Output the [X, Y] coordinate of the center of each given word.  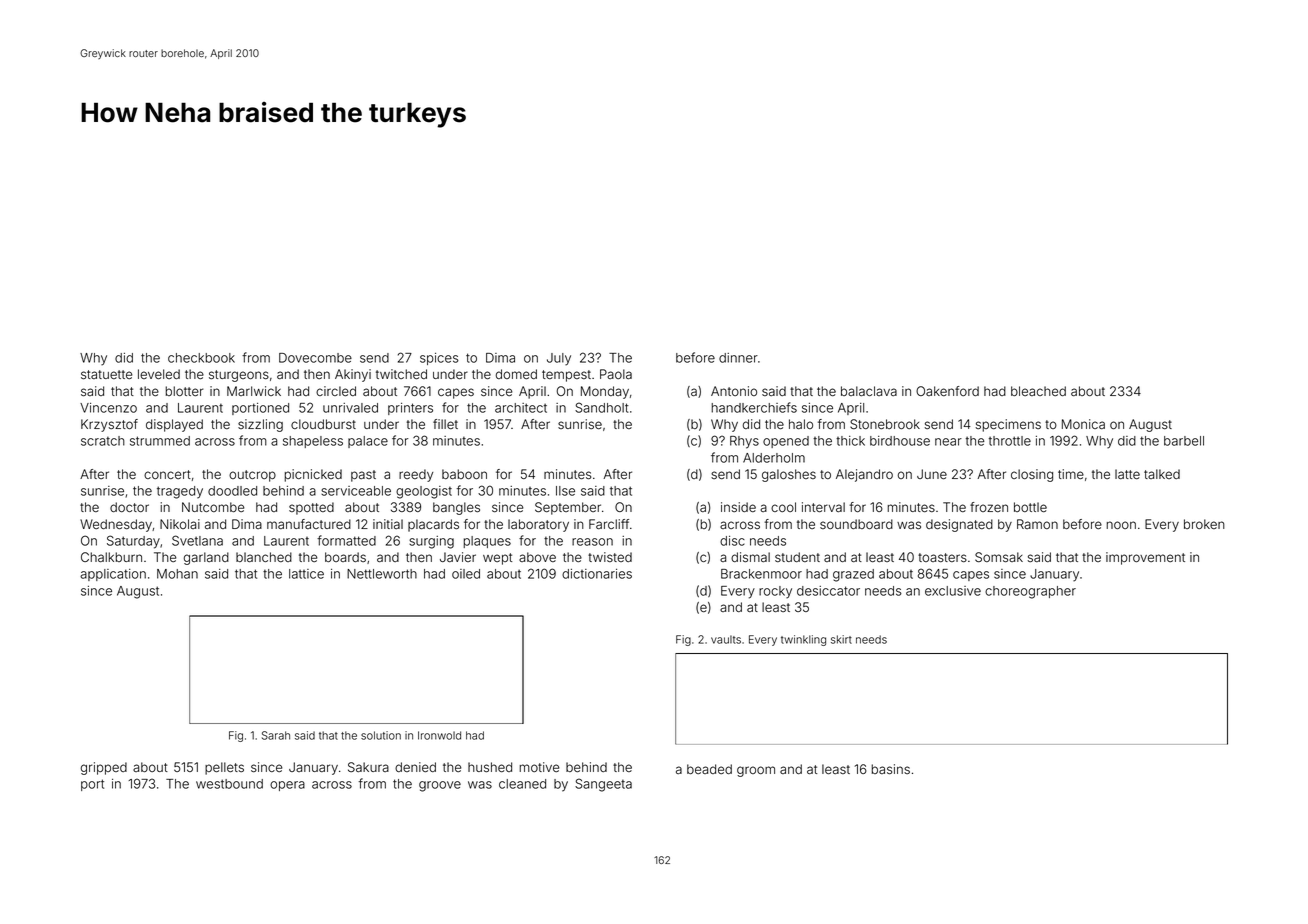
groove [440, 786]
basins [890, 769]
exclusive [953, 591]
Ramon [1037, 524]
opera [287, 786]
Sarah [276, 735]
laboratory [538, 525]
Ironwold [439, 735]
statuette [106, 375]
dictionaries [597, 574]
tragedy [180, 492]
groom [756, 771]
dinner [738, 358]
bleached [1038, 391]
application [113, 575]
